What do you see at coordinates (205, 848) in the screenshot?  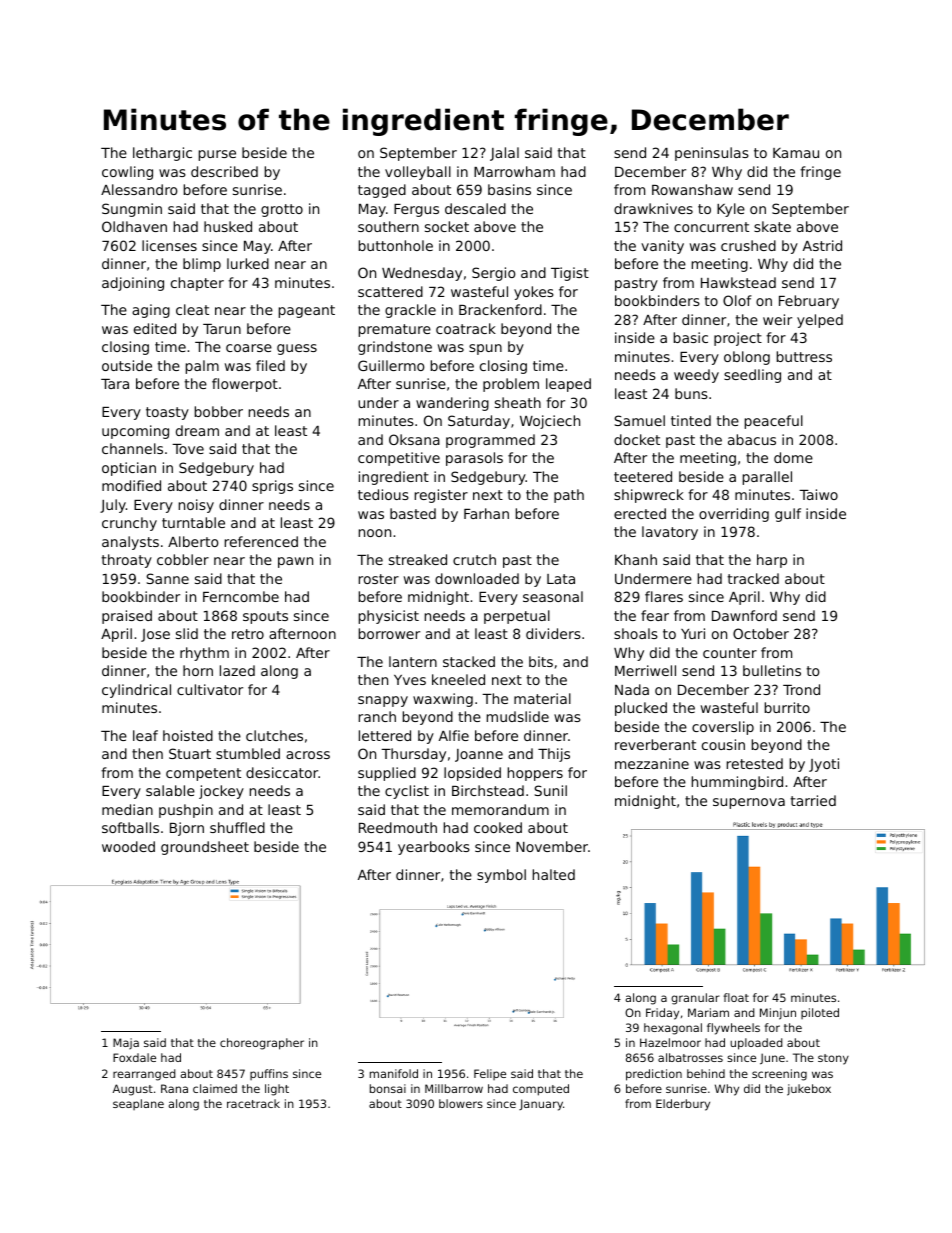 I see `groundsheet` at bounding box center [205, 848].
